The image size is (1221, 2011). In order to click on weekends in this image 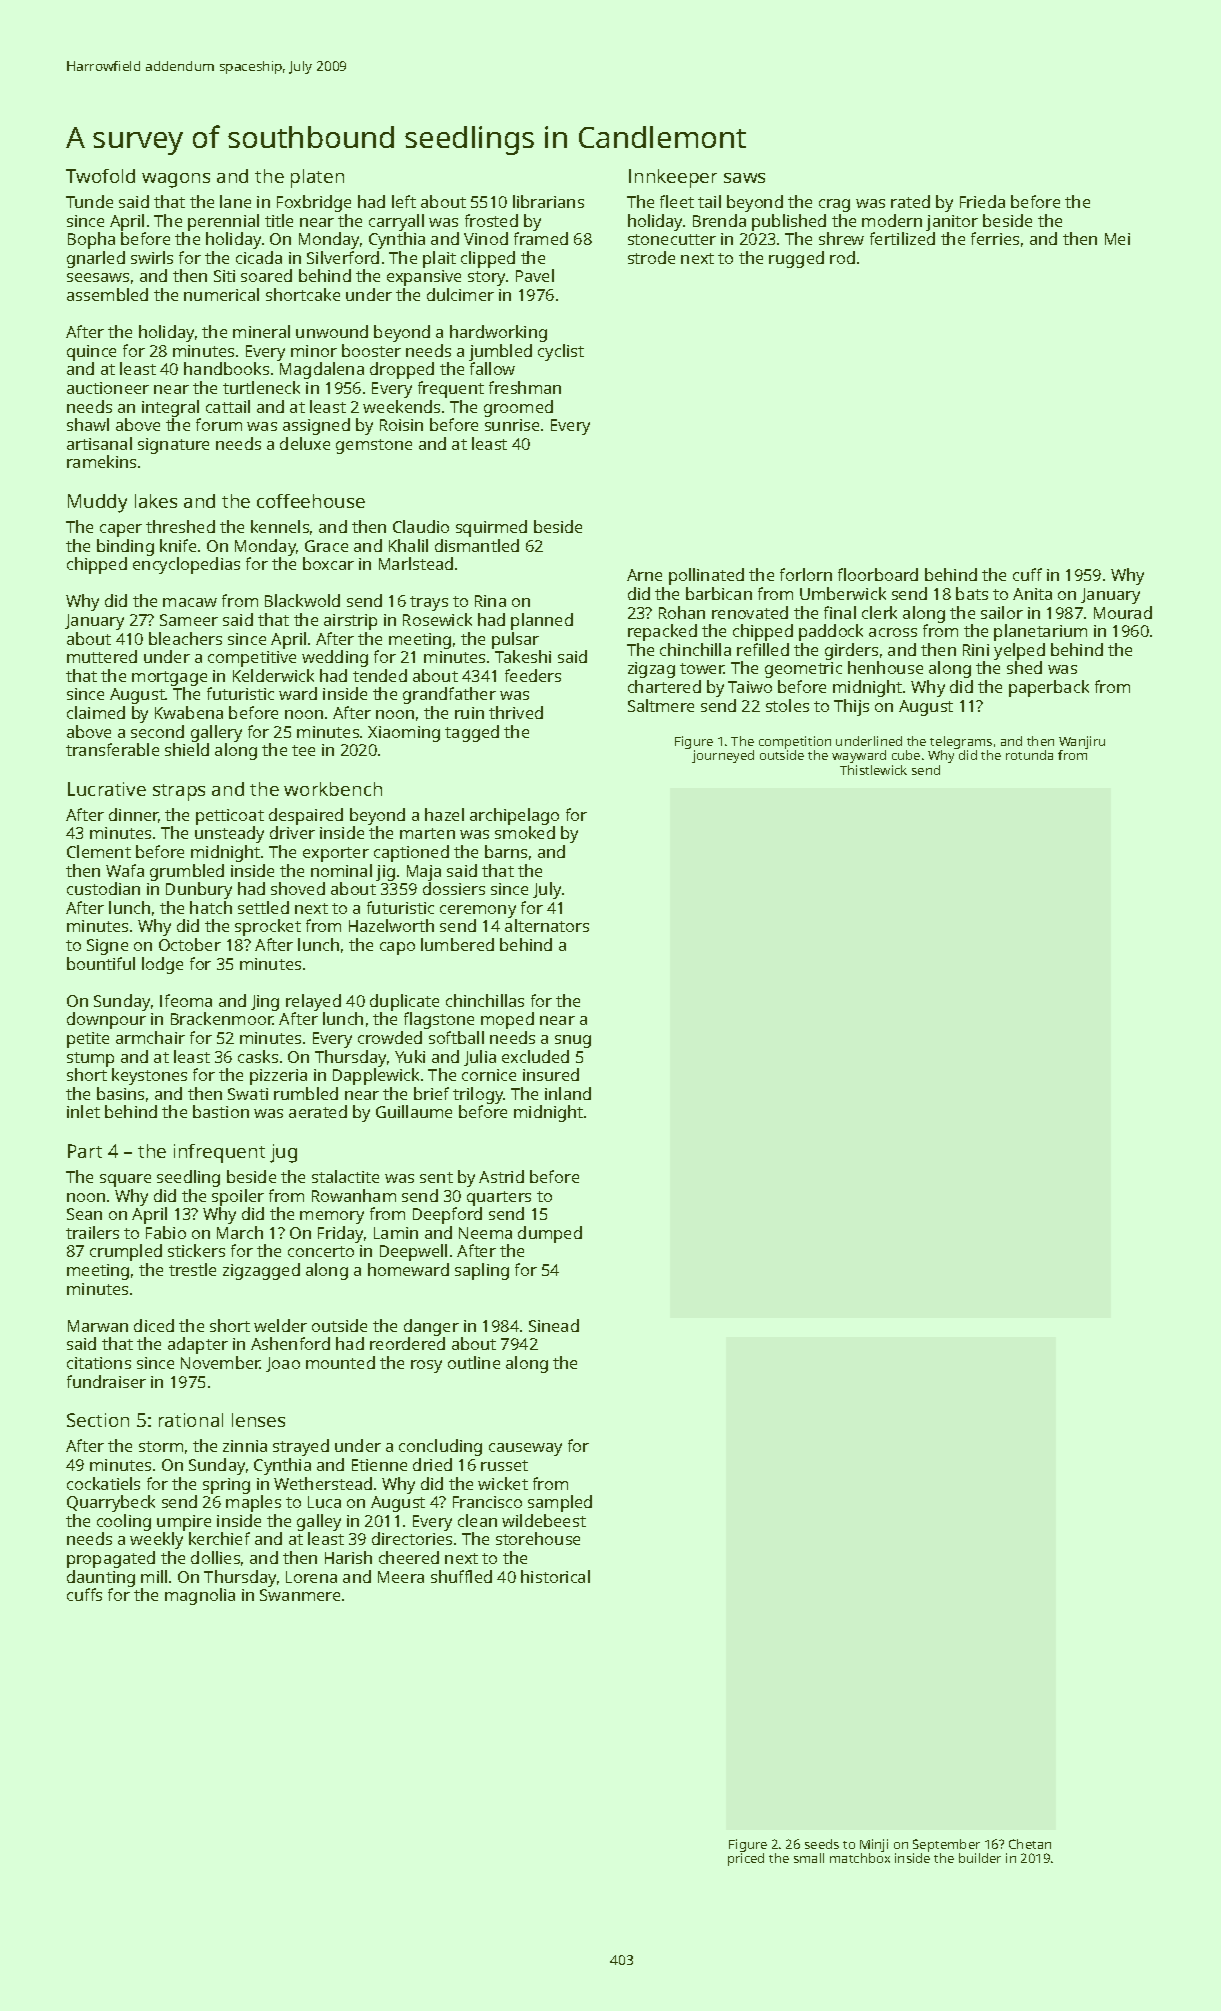, I will do `click(401, 406)`.
